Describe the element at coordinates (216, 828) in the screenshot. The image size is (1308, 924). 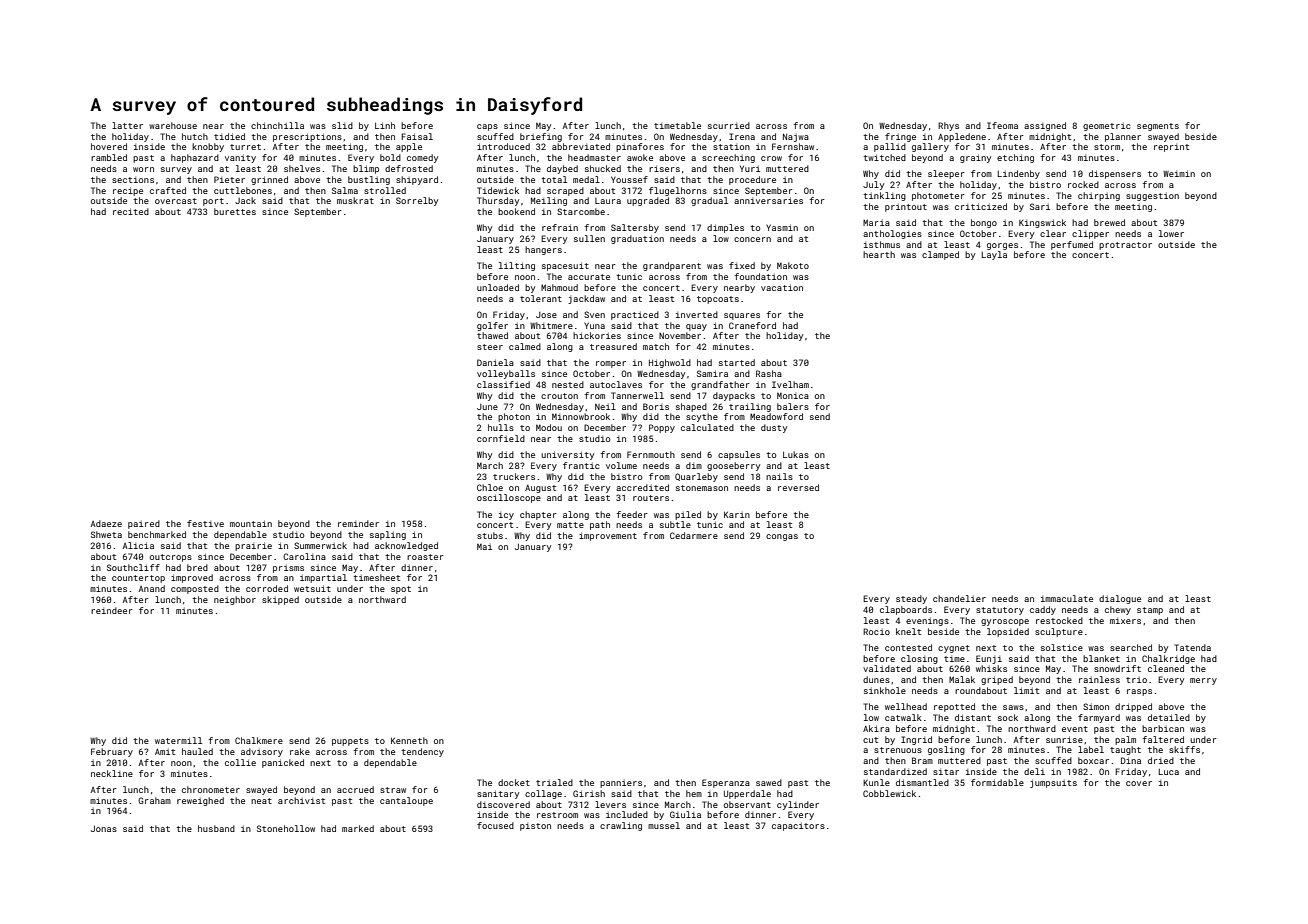
I see `husband` at that location.
